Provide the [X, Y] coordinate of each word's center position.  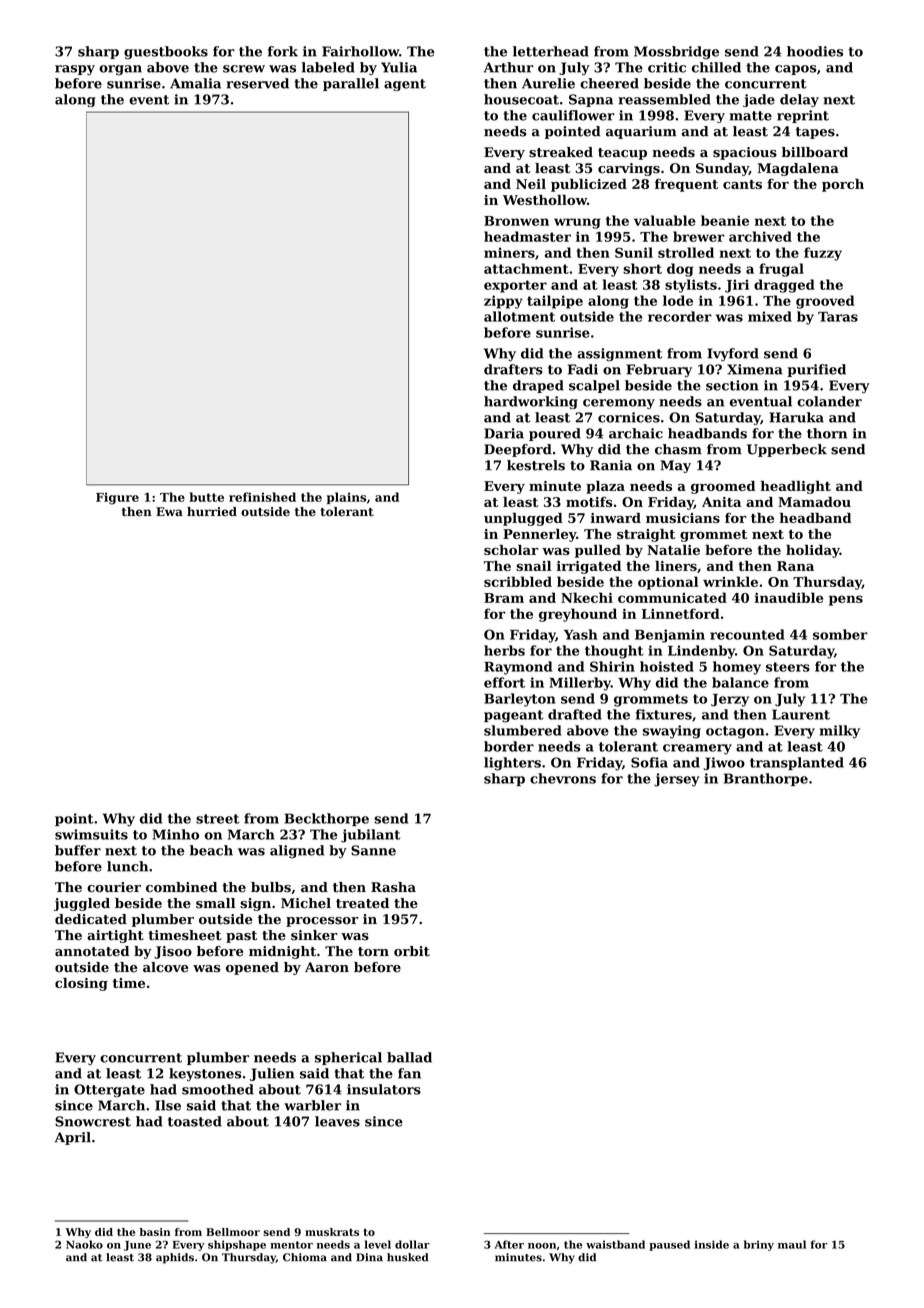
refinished [262, 497]
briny [759, 1245]
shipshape [237, 1245]
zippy [503, 302]
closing [81, 984]
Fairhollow [360, 51]
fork [283, 51]
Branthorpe [766, 779]
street [217, 819]
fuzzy [823, 254]
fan [409, 1073]
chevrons [563, 778]
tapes [815, 133]
